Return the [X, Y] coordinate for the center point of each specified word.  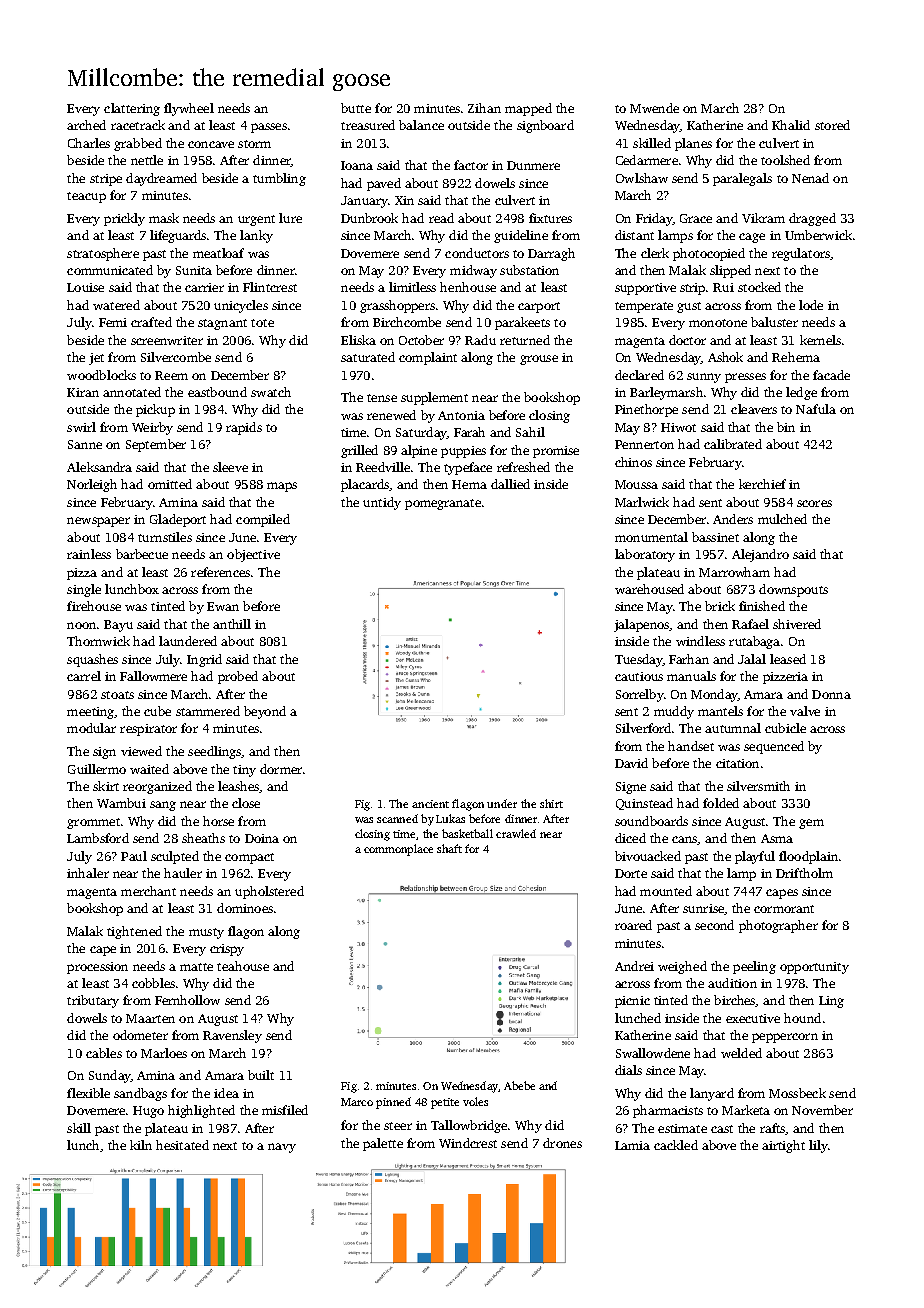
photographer [778, 926]
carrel [84, 676]
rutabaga [754, 642]
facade [831, 375]
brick [720, 606]
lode [811, 305]
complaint [428, 358]
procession [97, 968]
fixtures [550, 218]
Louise [85, 287]
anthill [232, 624]
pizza [82, 574]
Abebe [519, 1085]
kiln [141, 1145]
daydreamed [161, 179]
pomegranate [443, 504]
